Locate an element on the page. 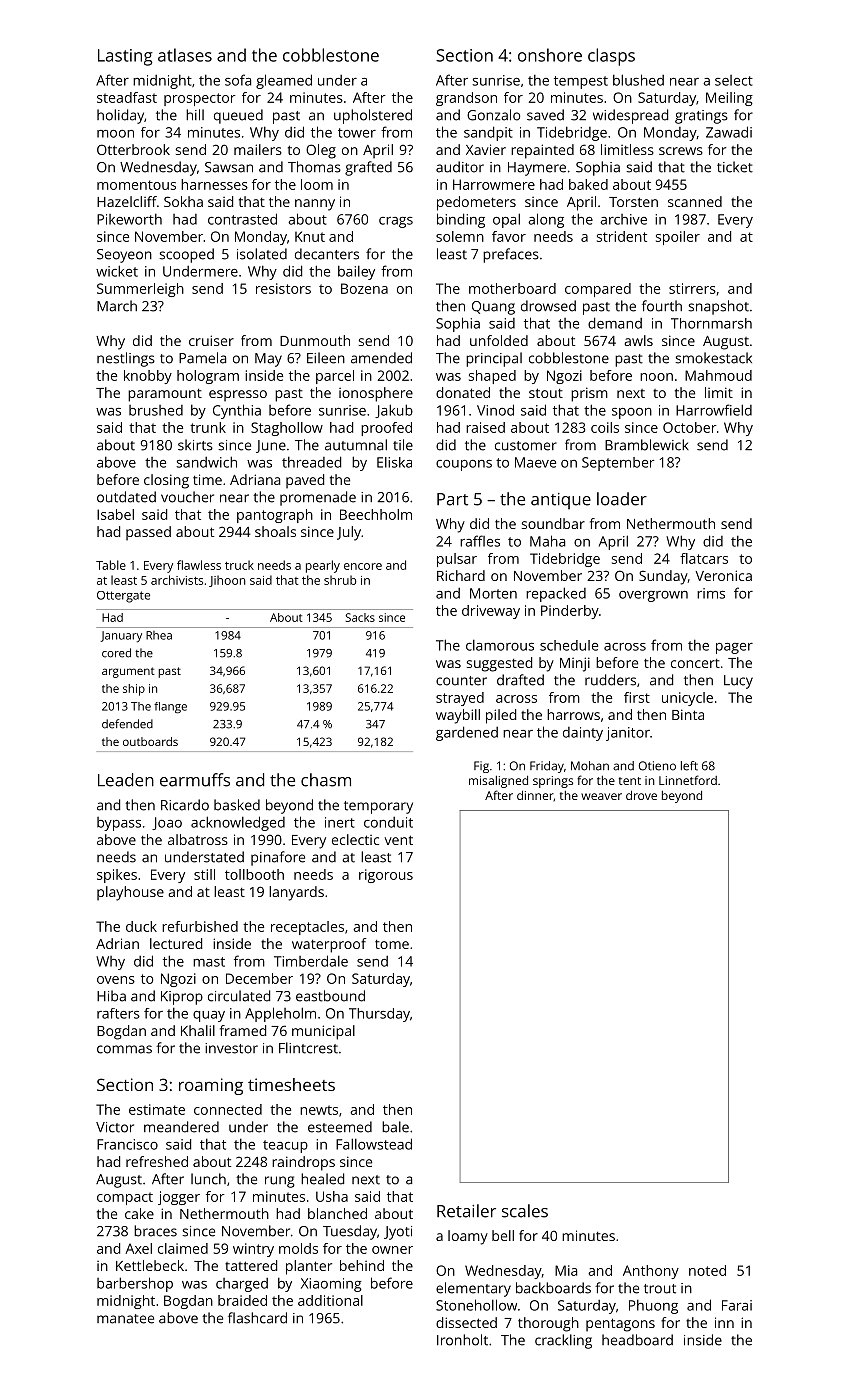 The width and height of the image is (849, 1400). scales is located at coordinates (525, 1211).
